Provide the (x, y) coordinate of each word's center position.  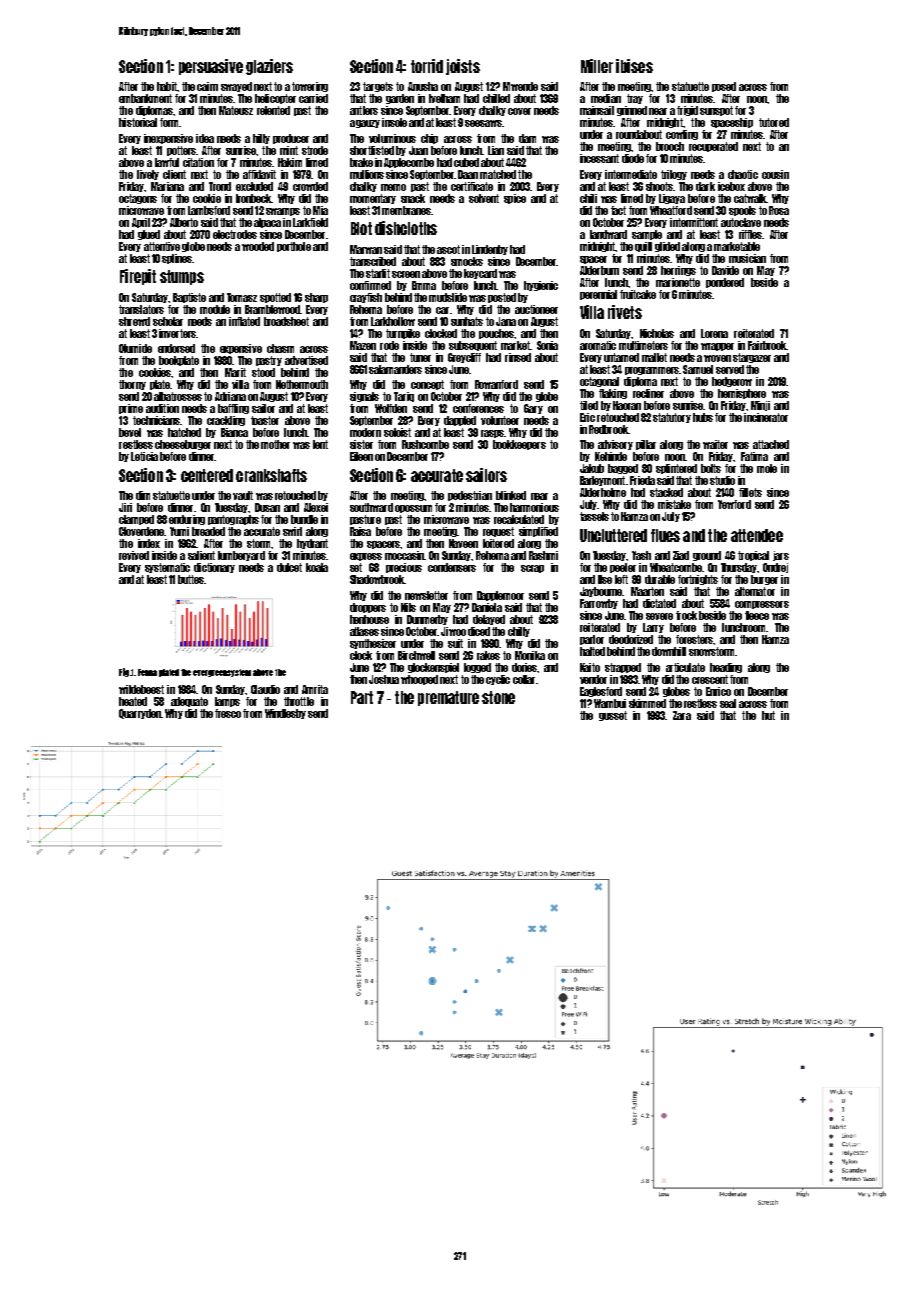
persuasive (211, 67)
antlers (364, 110)
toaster (265, 420)
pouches (496, 334)
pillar (646, 445)
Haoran (627, 405)
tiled (589, 405)
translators (141, 309)
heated (133, 701)
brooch (670, 146)
